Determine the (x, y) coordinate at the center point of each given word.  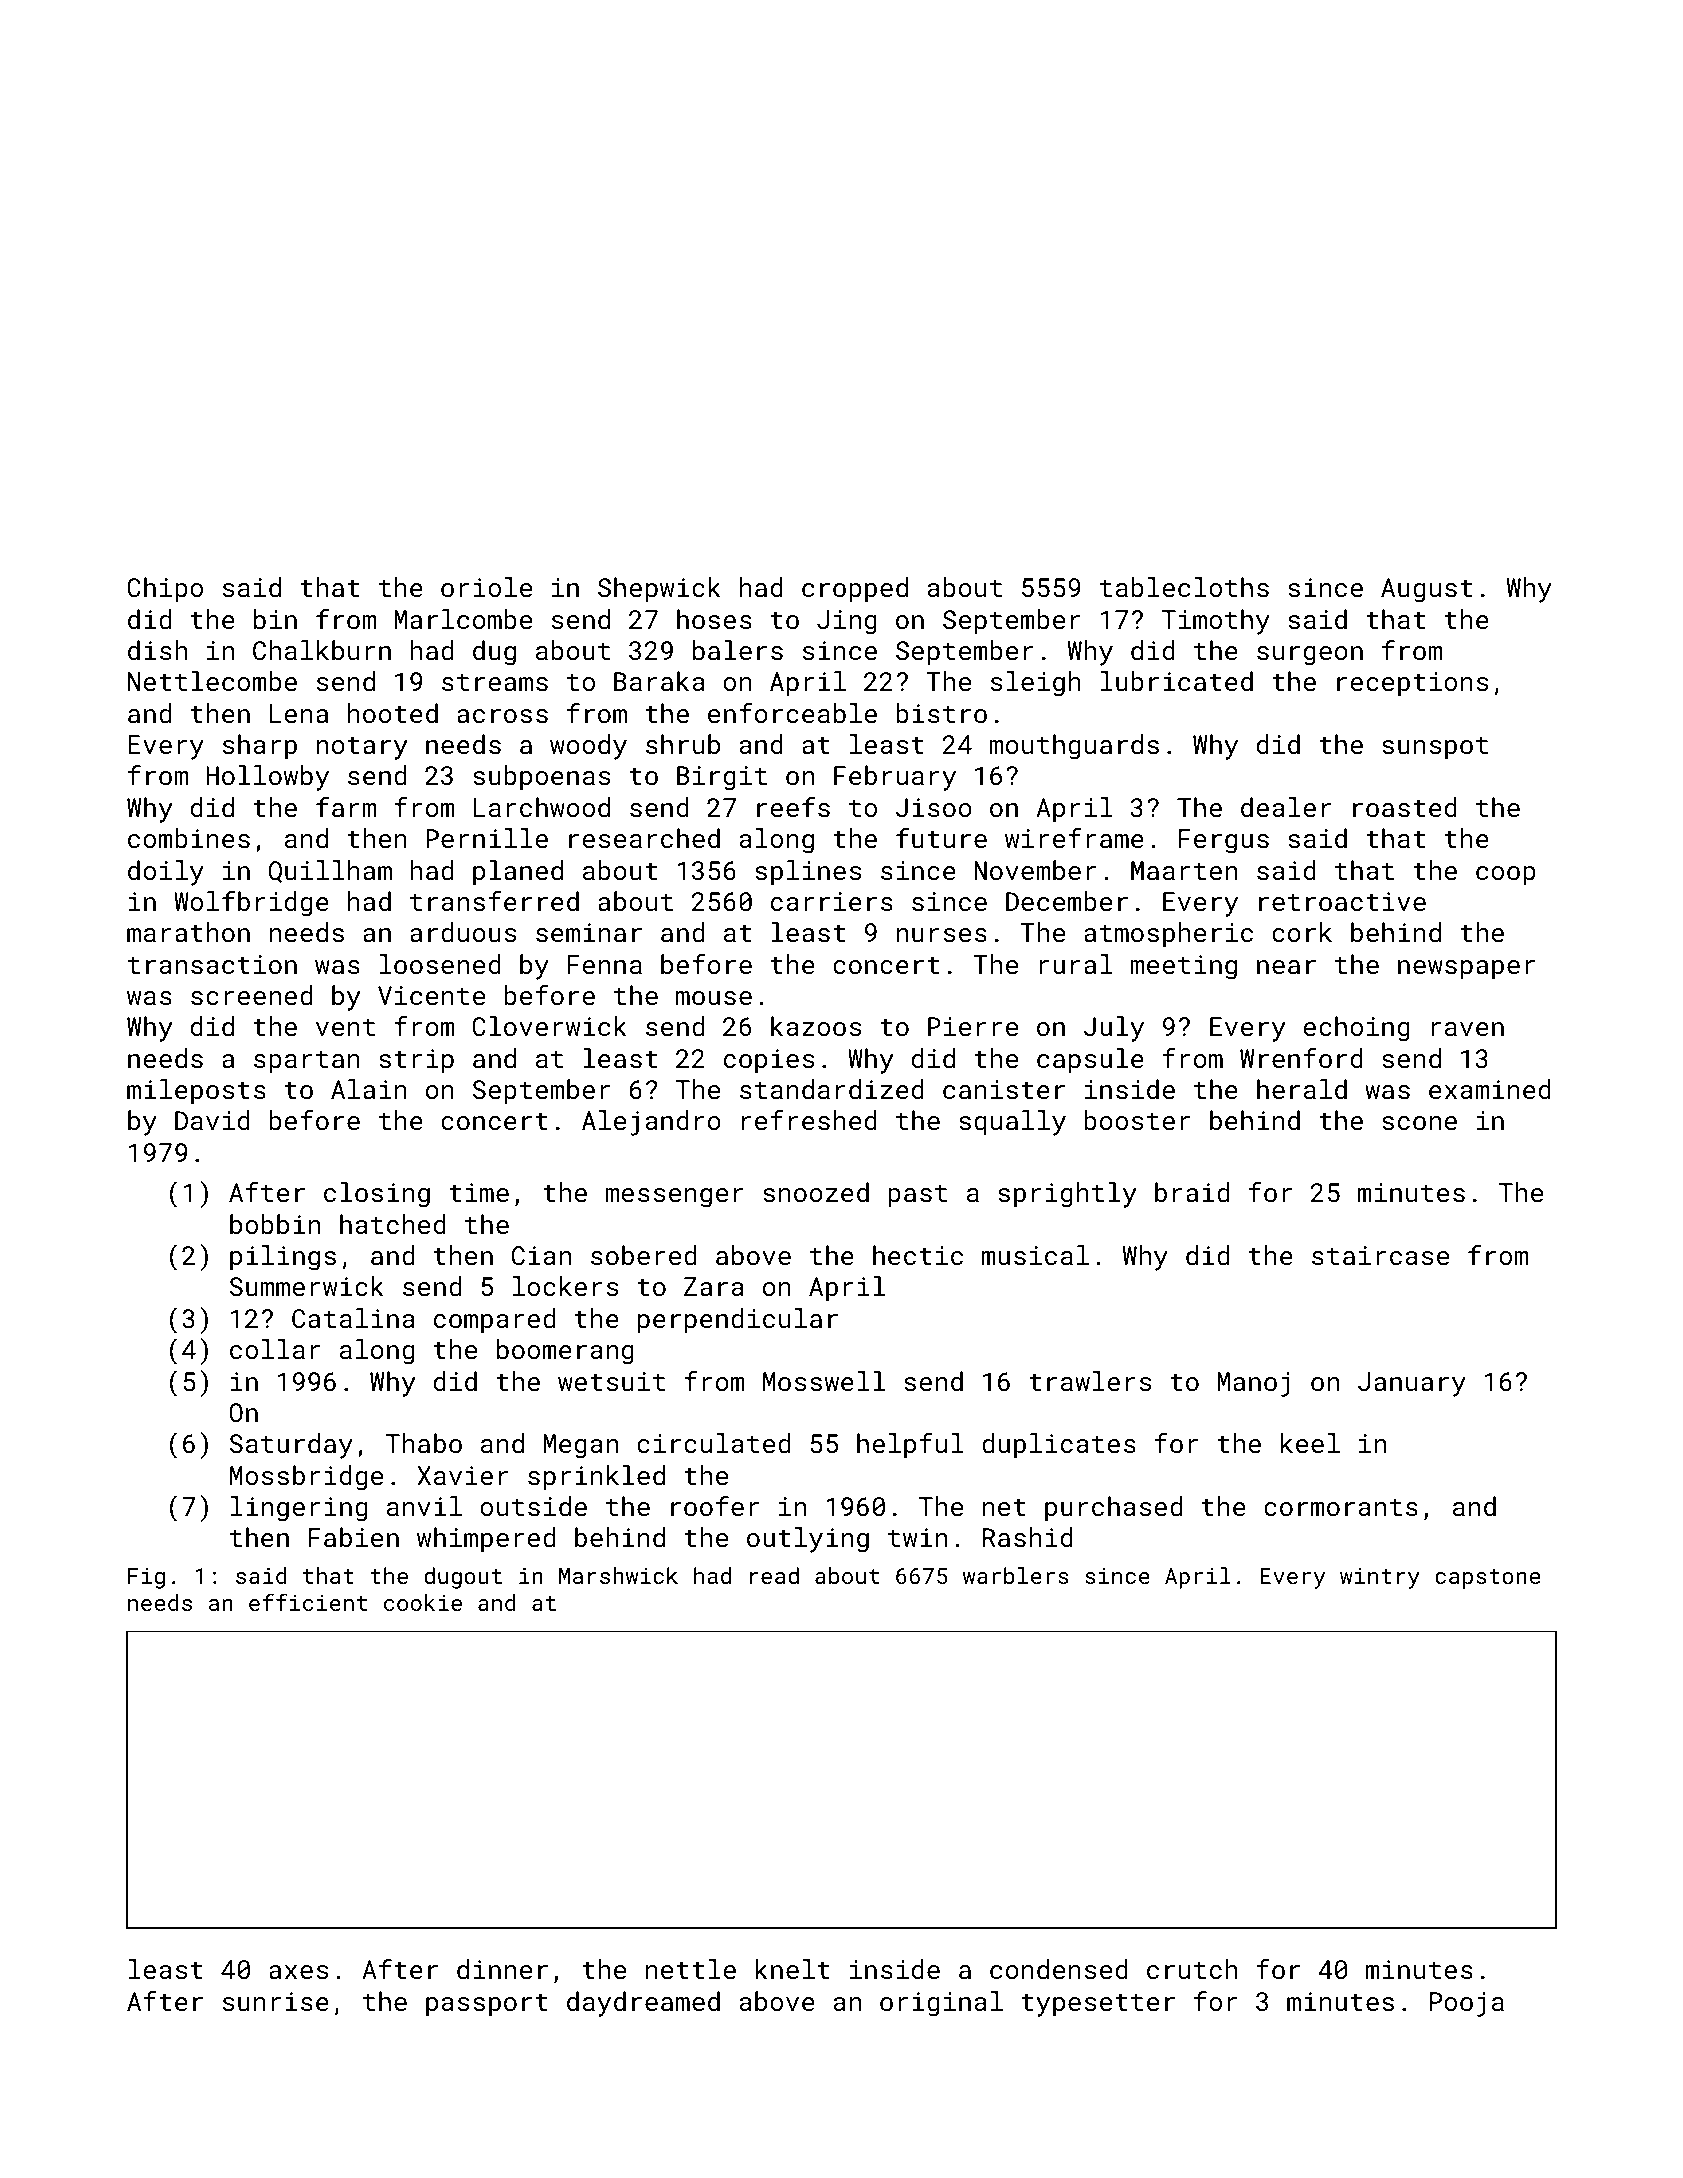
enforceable (792, 713)
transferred (494, 901)
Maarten (1184, 870)
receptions (1412, 684)
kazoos (816, 1026)
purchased (1113, 1509)
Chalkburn (322, 650)
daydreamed (643, 2004)
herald (1302, 1089)
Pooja (1467, 2004)
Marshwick (618, 1575)
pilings (283, 1258)
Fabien (354, 1537)
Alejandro (651, 1123)
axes (298, 1972)
